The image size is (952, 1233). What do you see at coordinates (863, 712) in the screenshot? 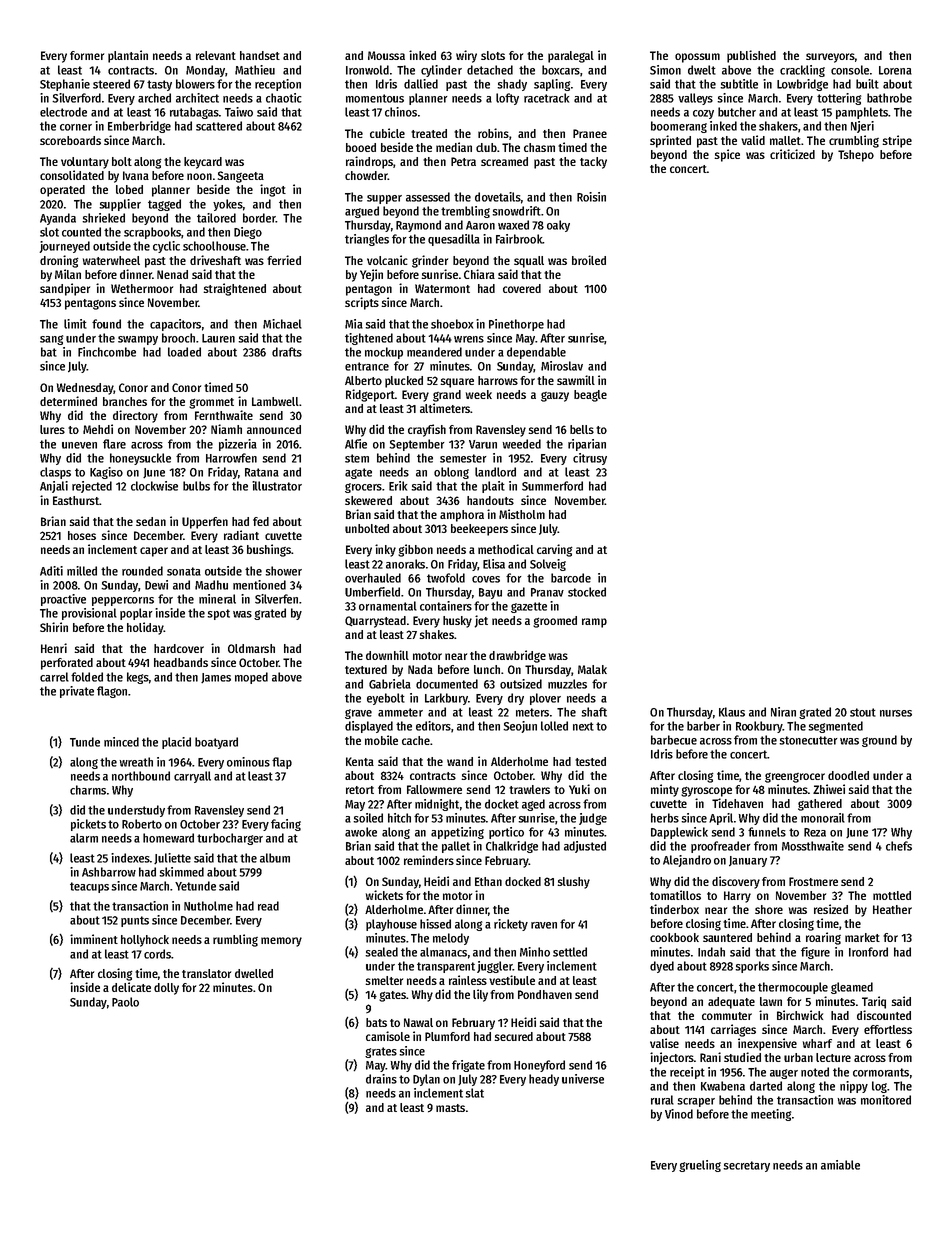
I see `stout` at bounding box center [863, 712].
